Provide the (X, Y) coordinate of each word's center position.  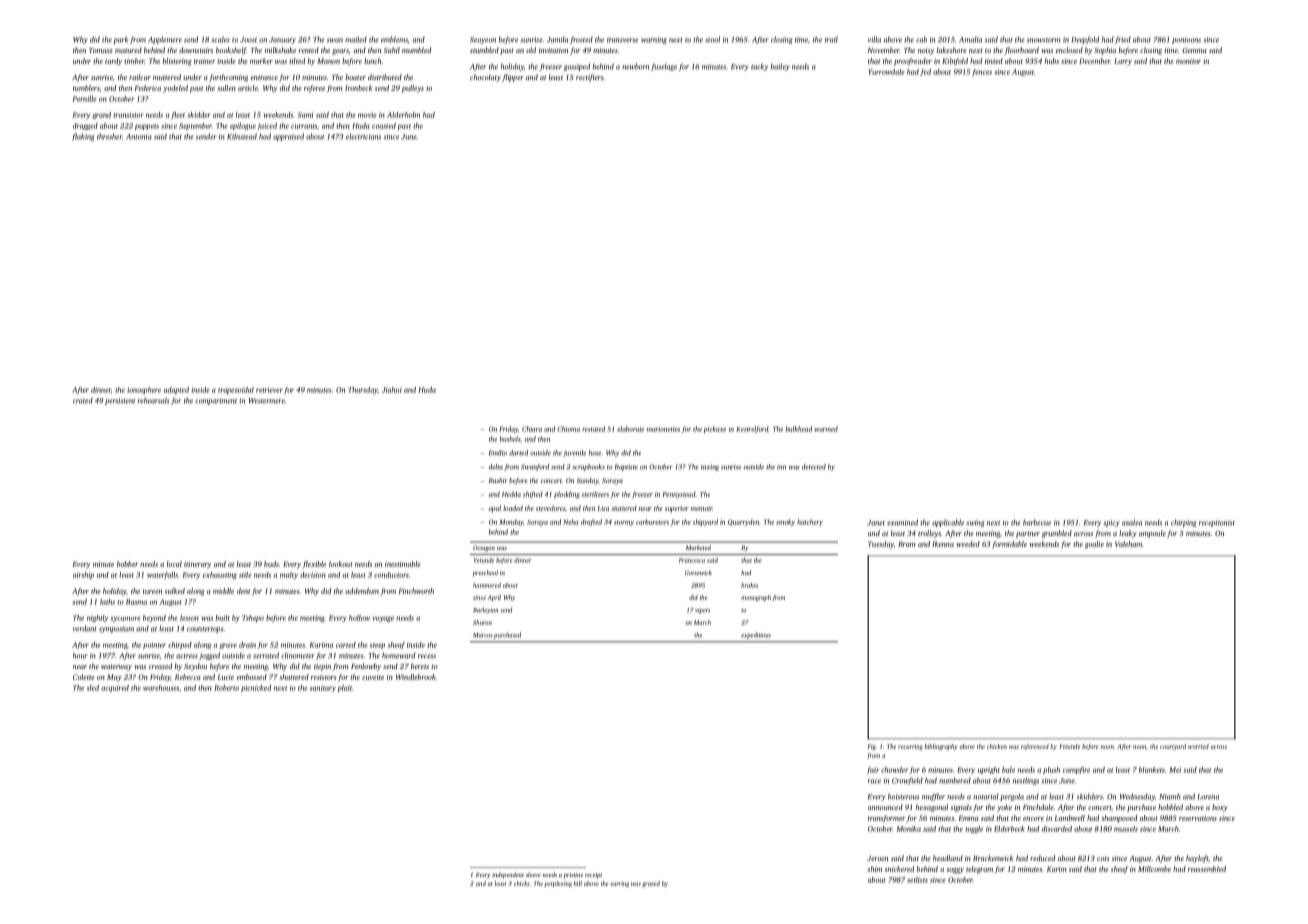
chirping (1184, 523)
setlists (917, 880)
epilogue (243, 126)
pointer (154, 645)
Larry (1123, 62)
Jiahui (392, 390)
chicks (521, 883)
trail (831, 39)
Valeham (1128, 544)
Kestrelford (752, 429)
